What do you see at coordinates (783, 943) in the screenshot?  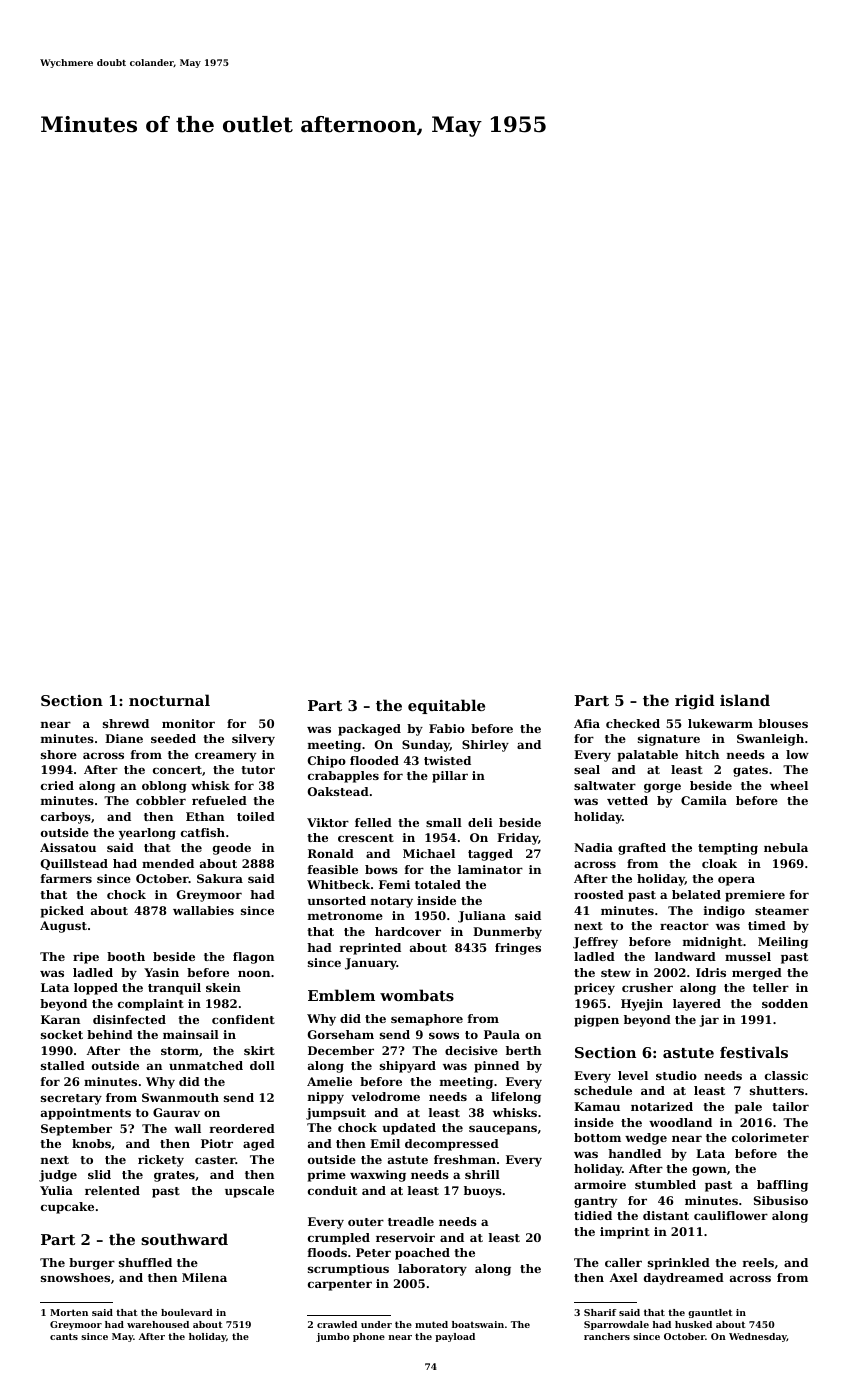 I see `Meiling` at bounding box center [783, 943].
